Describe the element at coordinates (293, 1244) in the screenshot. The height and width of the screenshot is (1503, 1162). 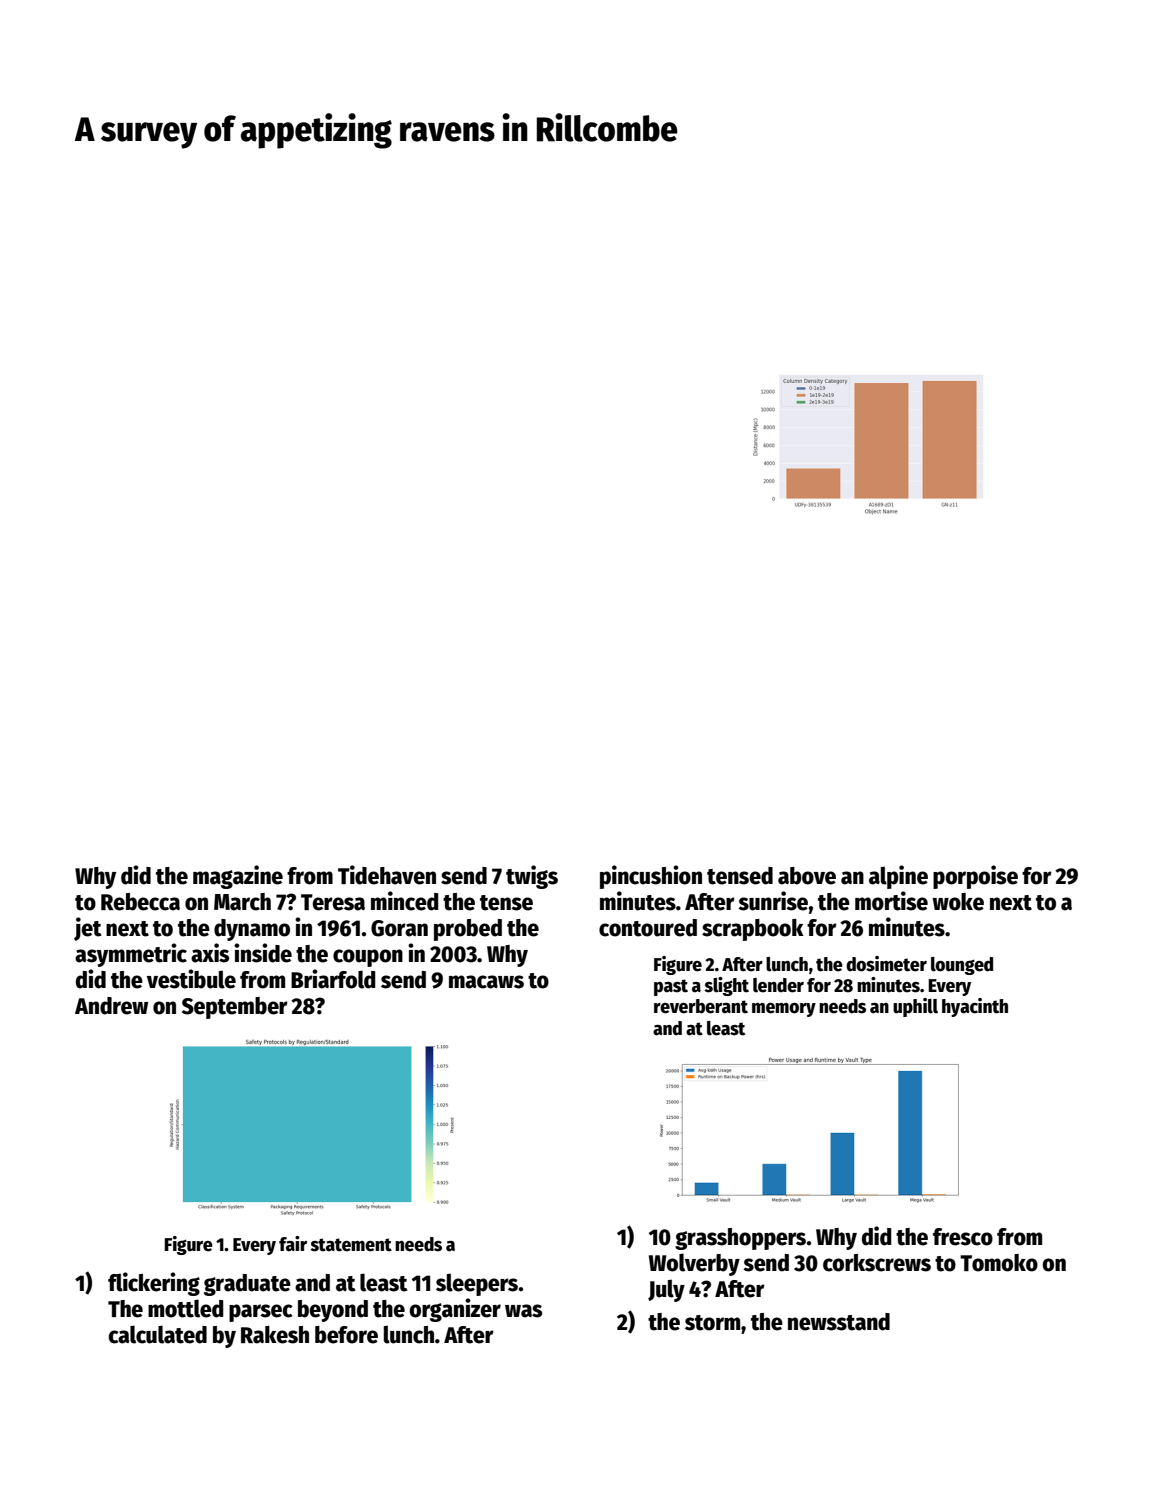
I see `fair` at that location.
